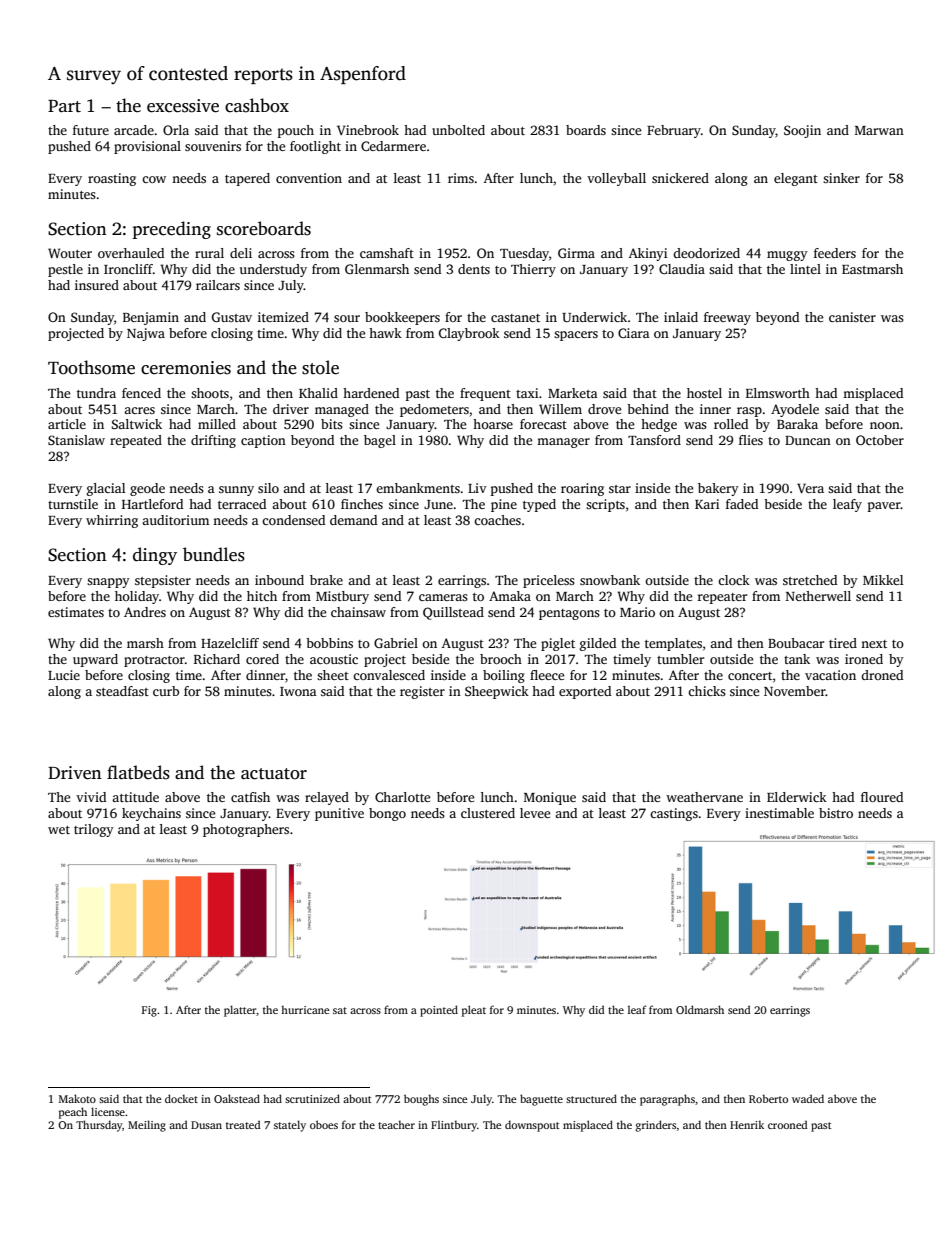 Image resolution: width=952 pixels, height=1233 pixels. I want to click on cow, so click(154, 179).
